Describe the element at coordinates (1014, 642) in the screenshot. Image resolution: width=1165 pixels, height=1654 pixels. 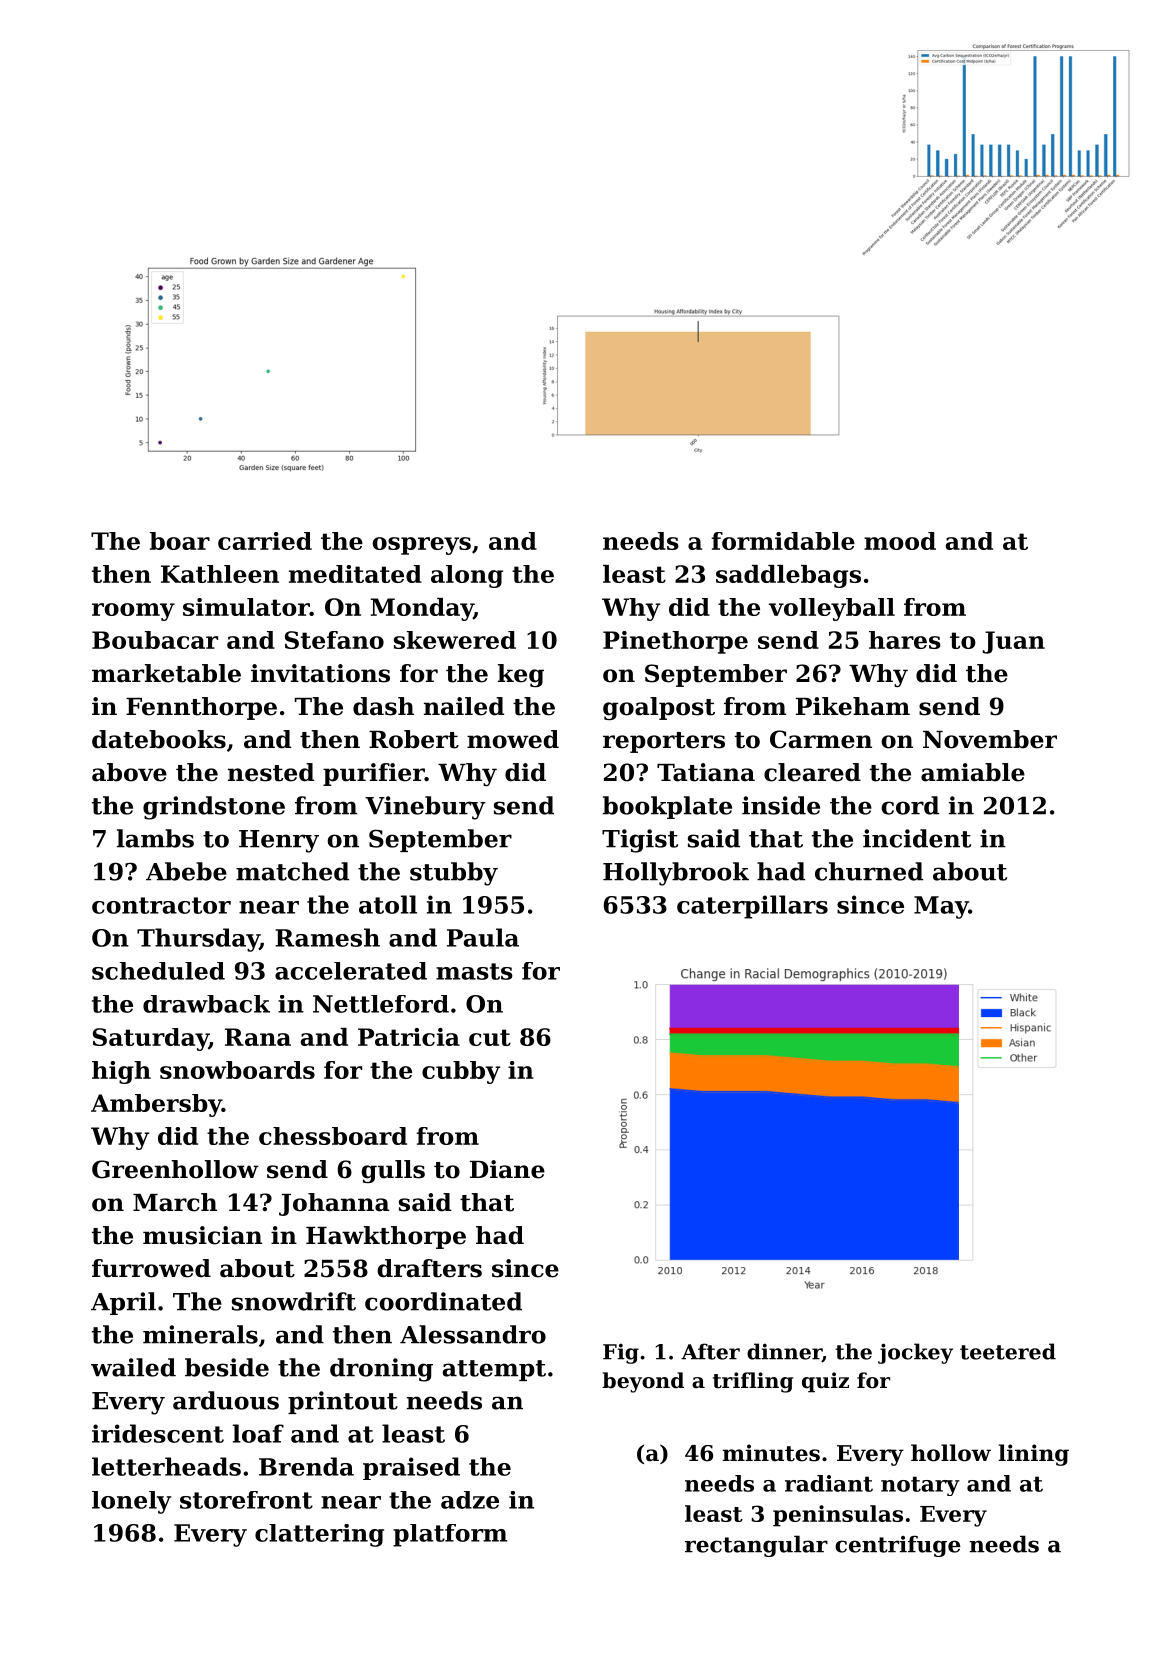
I see `Juan` at that location.
